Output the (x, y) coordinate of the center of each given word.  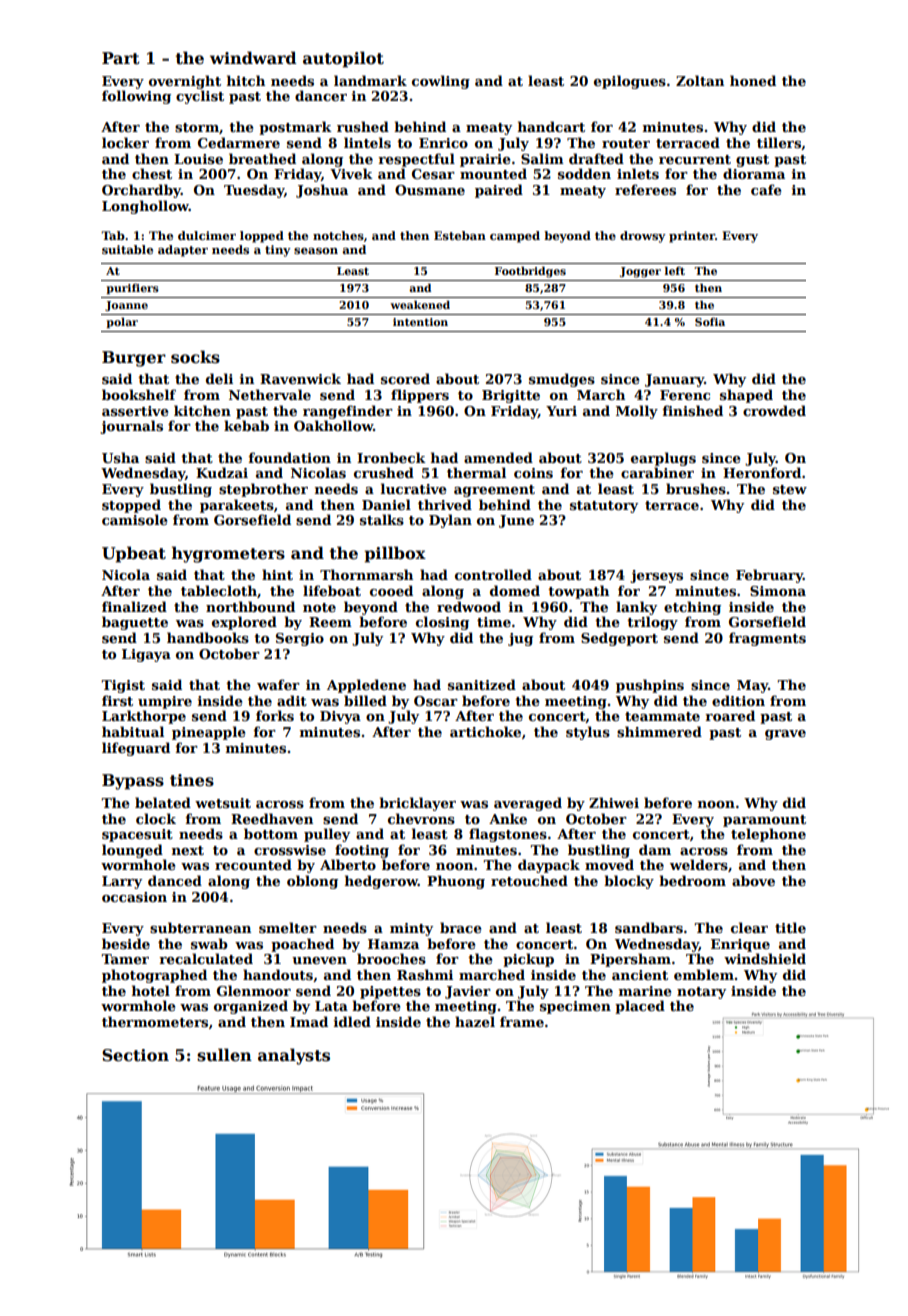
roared (730, 715)
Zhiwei (614, 802)
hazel (475, 1021)
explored (244, 623)
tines (192, 780)
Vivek (351, 173)
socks (195, 357)
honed (753, 80)
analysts (294, 1056)
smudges (562, 380)
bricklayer (417, 804)
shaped (746, 396)
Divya (340, 717)
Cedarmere (239, 142)
